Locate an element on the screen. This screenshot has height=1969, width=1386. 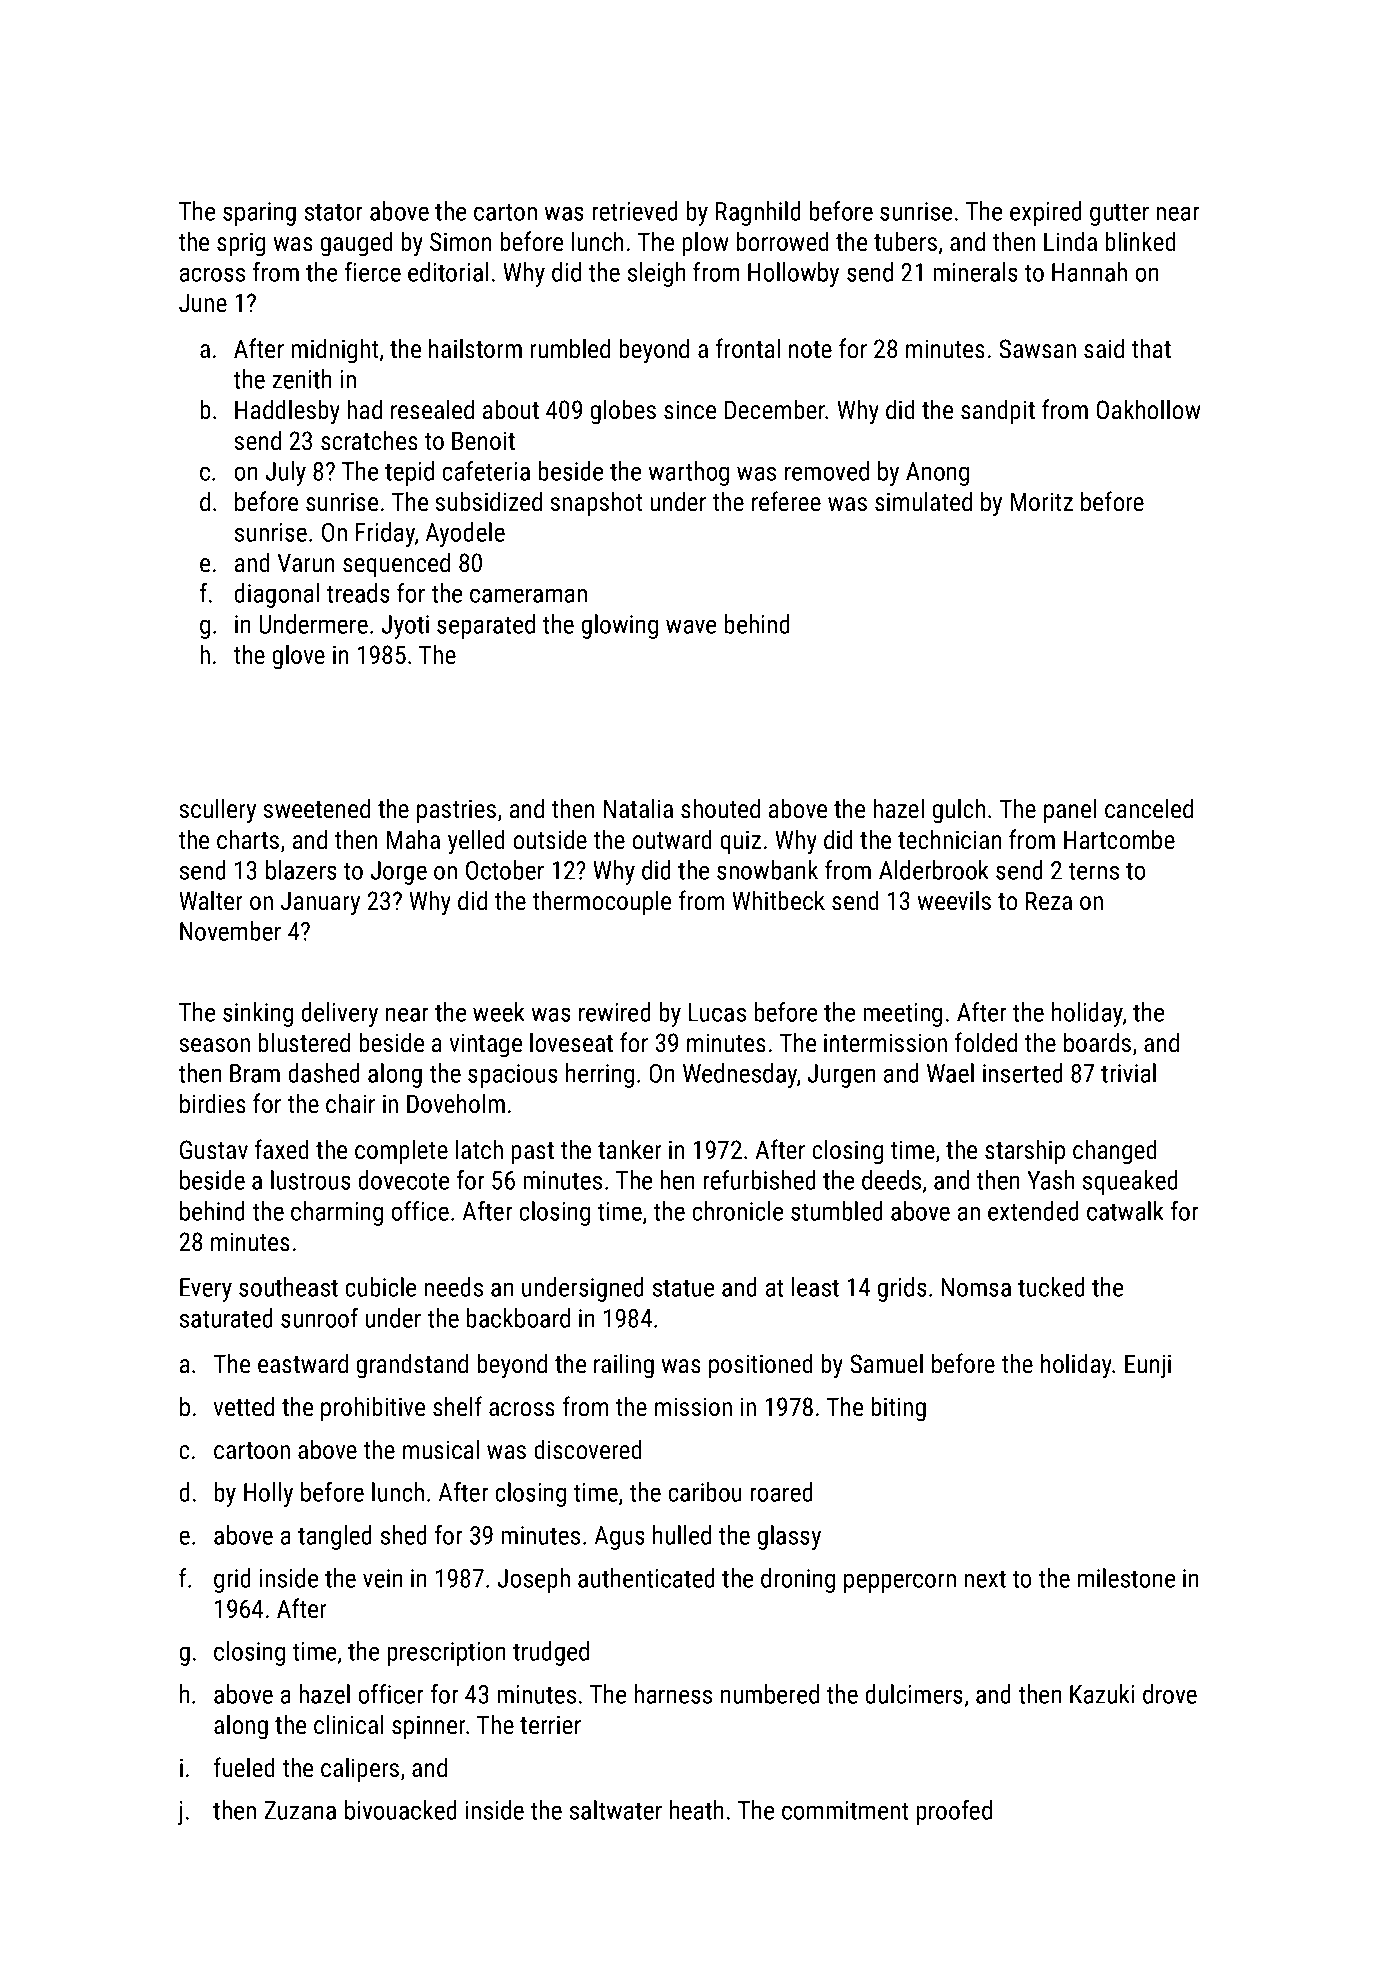
retrieved is located at coordinates (635, 211).
